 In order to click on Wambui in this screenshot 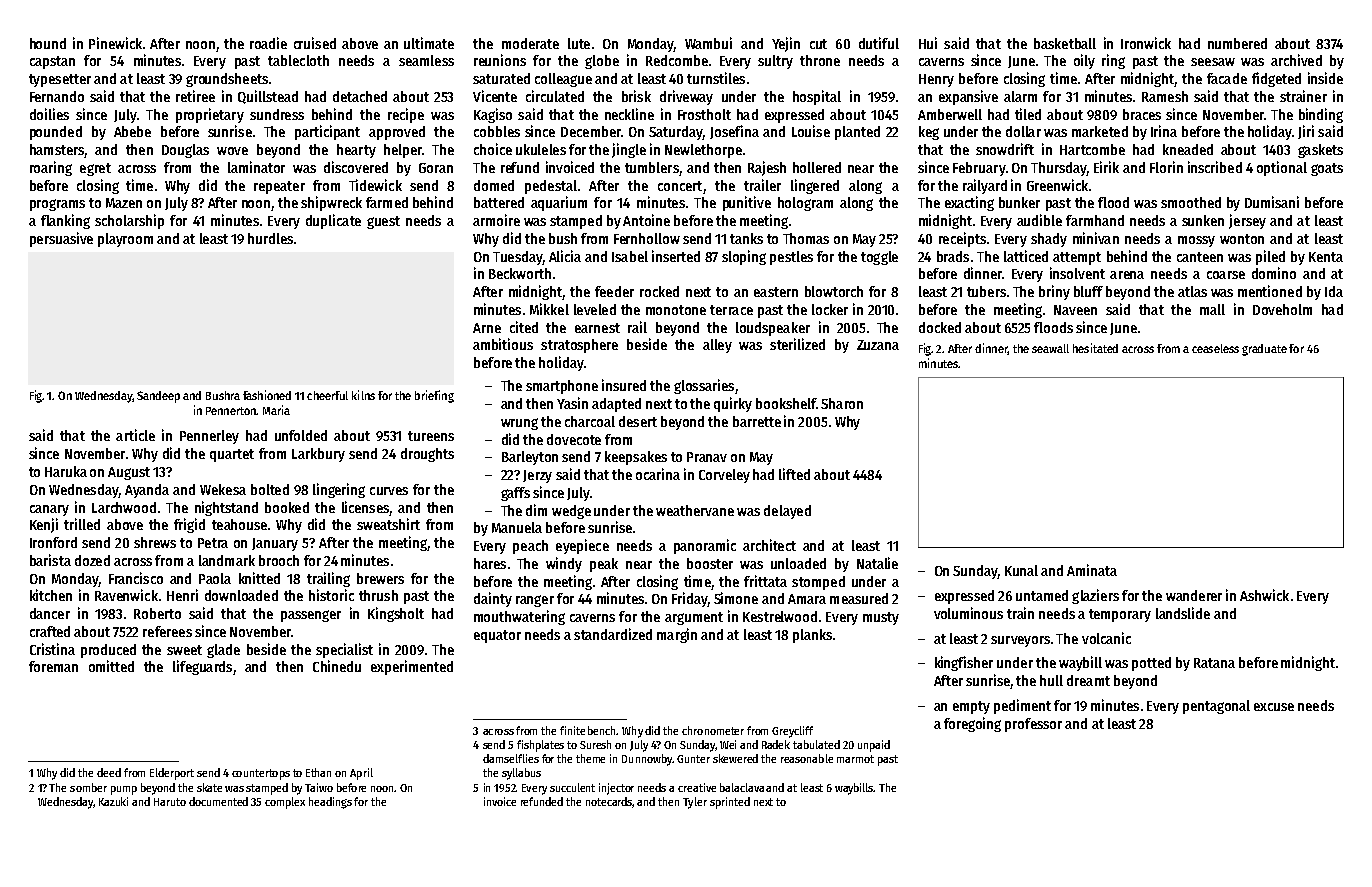, I will do `click(708, 43)`.
